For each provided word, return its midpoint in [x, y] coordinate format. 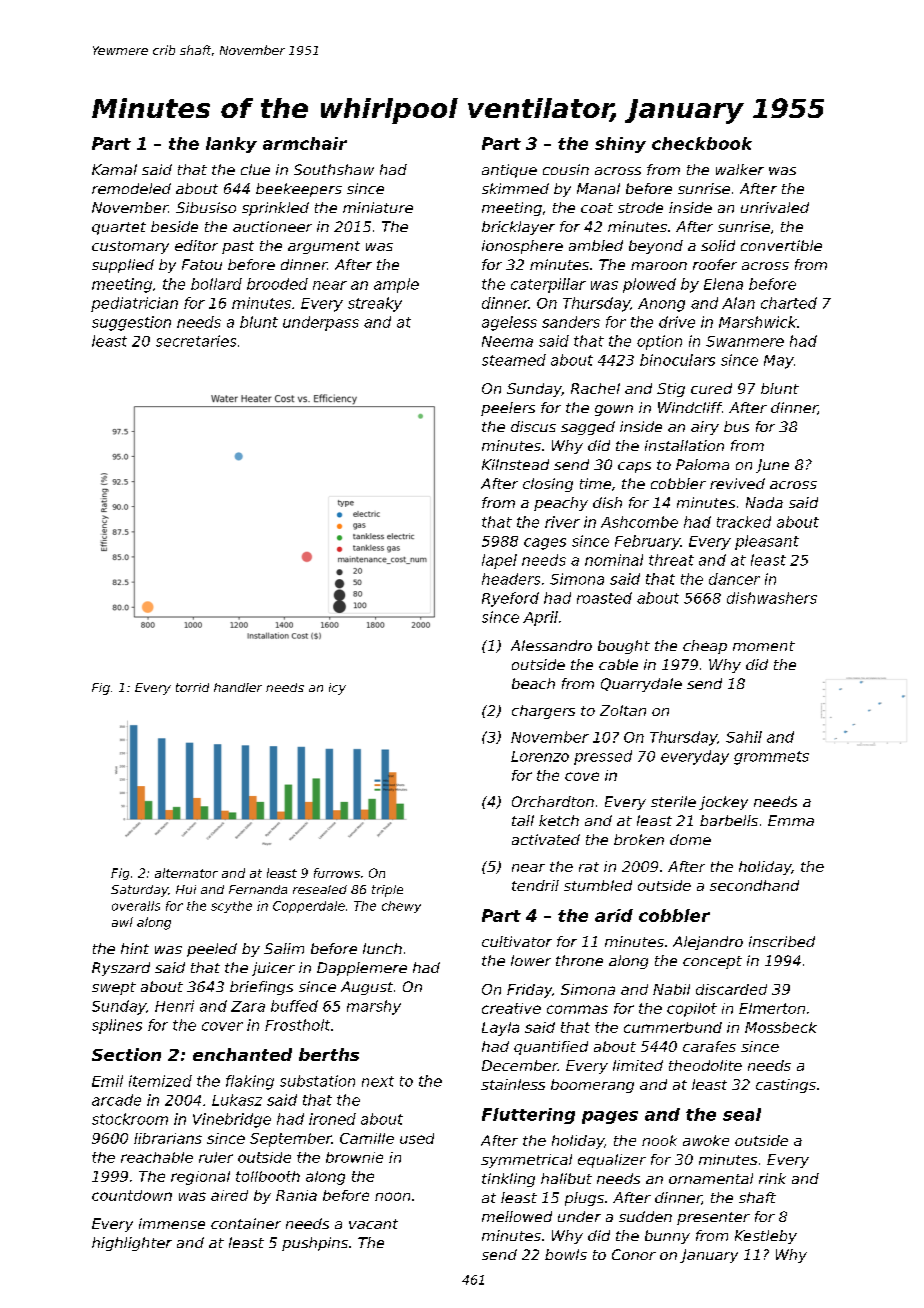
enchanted [242, 1054]
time [595, 483]
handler [238, 687]
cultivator [517, 941]
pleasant [767, 542]
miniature [378, 207]
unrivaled [775, 207]
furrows [337, 873]
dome [690, 839]
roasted [604, 598]
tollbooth [268, 1176]
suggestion [131, 323]
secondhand [754, 885]
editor [196, 245]
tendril [535, 885]
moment [764, 646]
